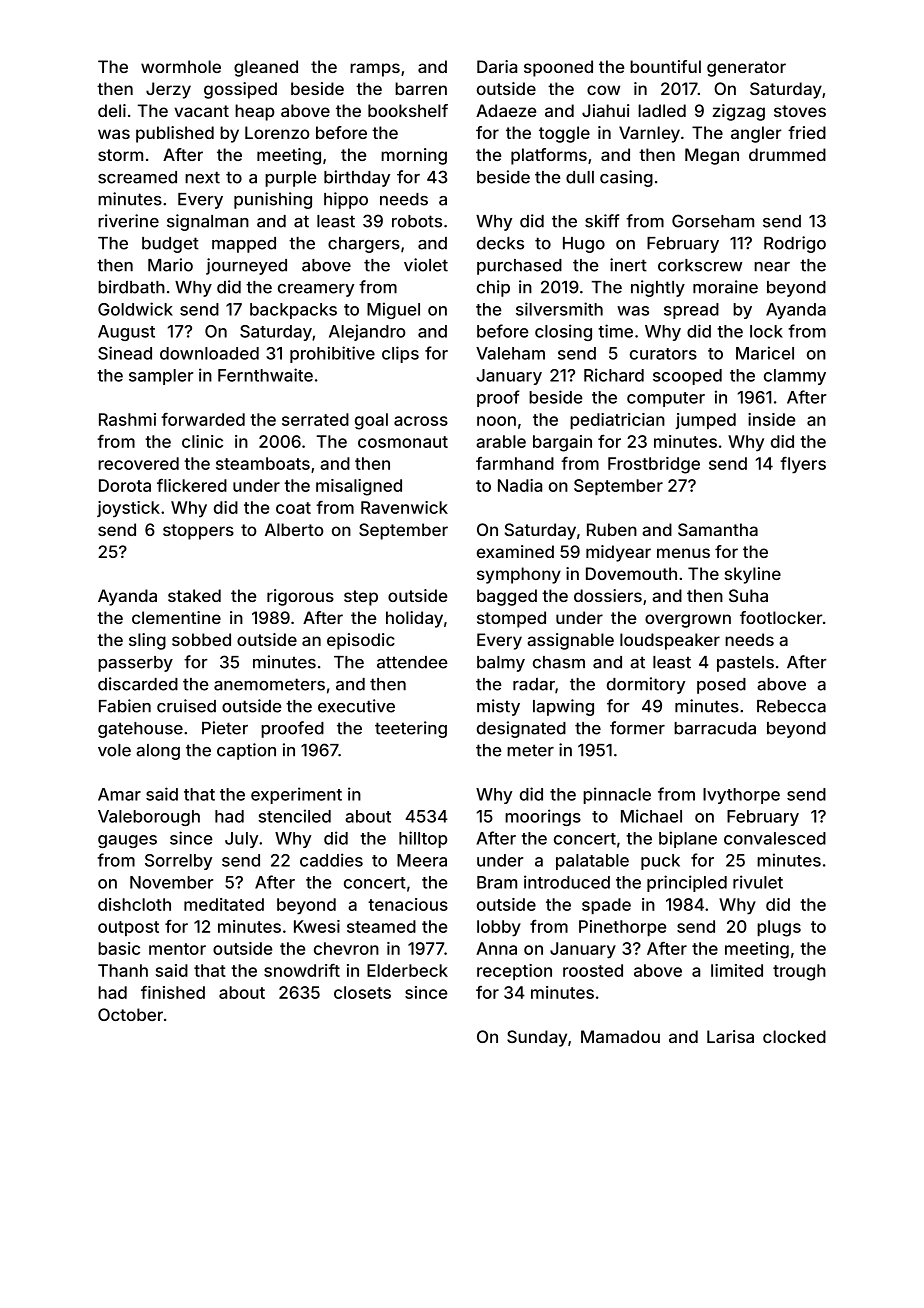 The height and width of the screenshot is (1308, 924). Describe the element at coordinates (691, 311) in the screenshot. I see `spread` at that location.
